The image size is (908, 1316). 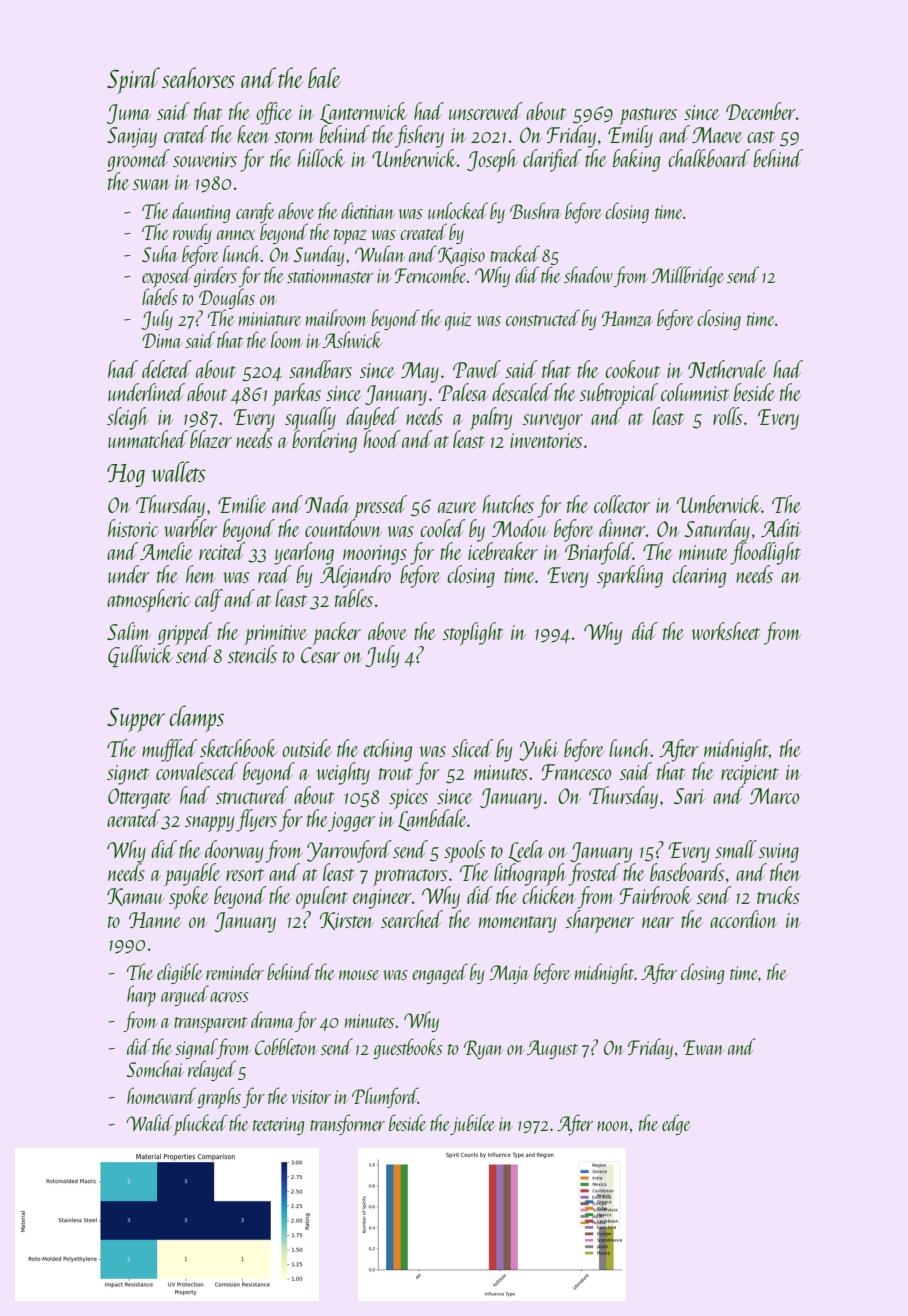 What do you see at coordinates (491, 418) in the document?
I see `paltry` at bounding box center [491, 418].
